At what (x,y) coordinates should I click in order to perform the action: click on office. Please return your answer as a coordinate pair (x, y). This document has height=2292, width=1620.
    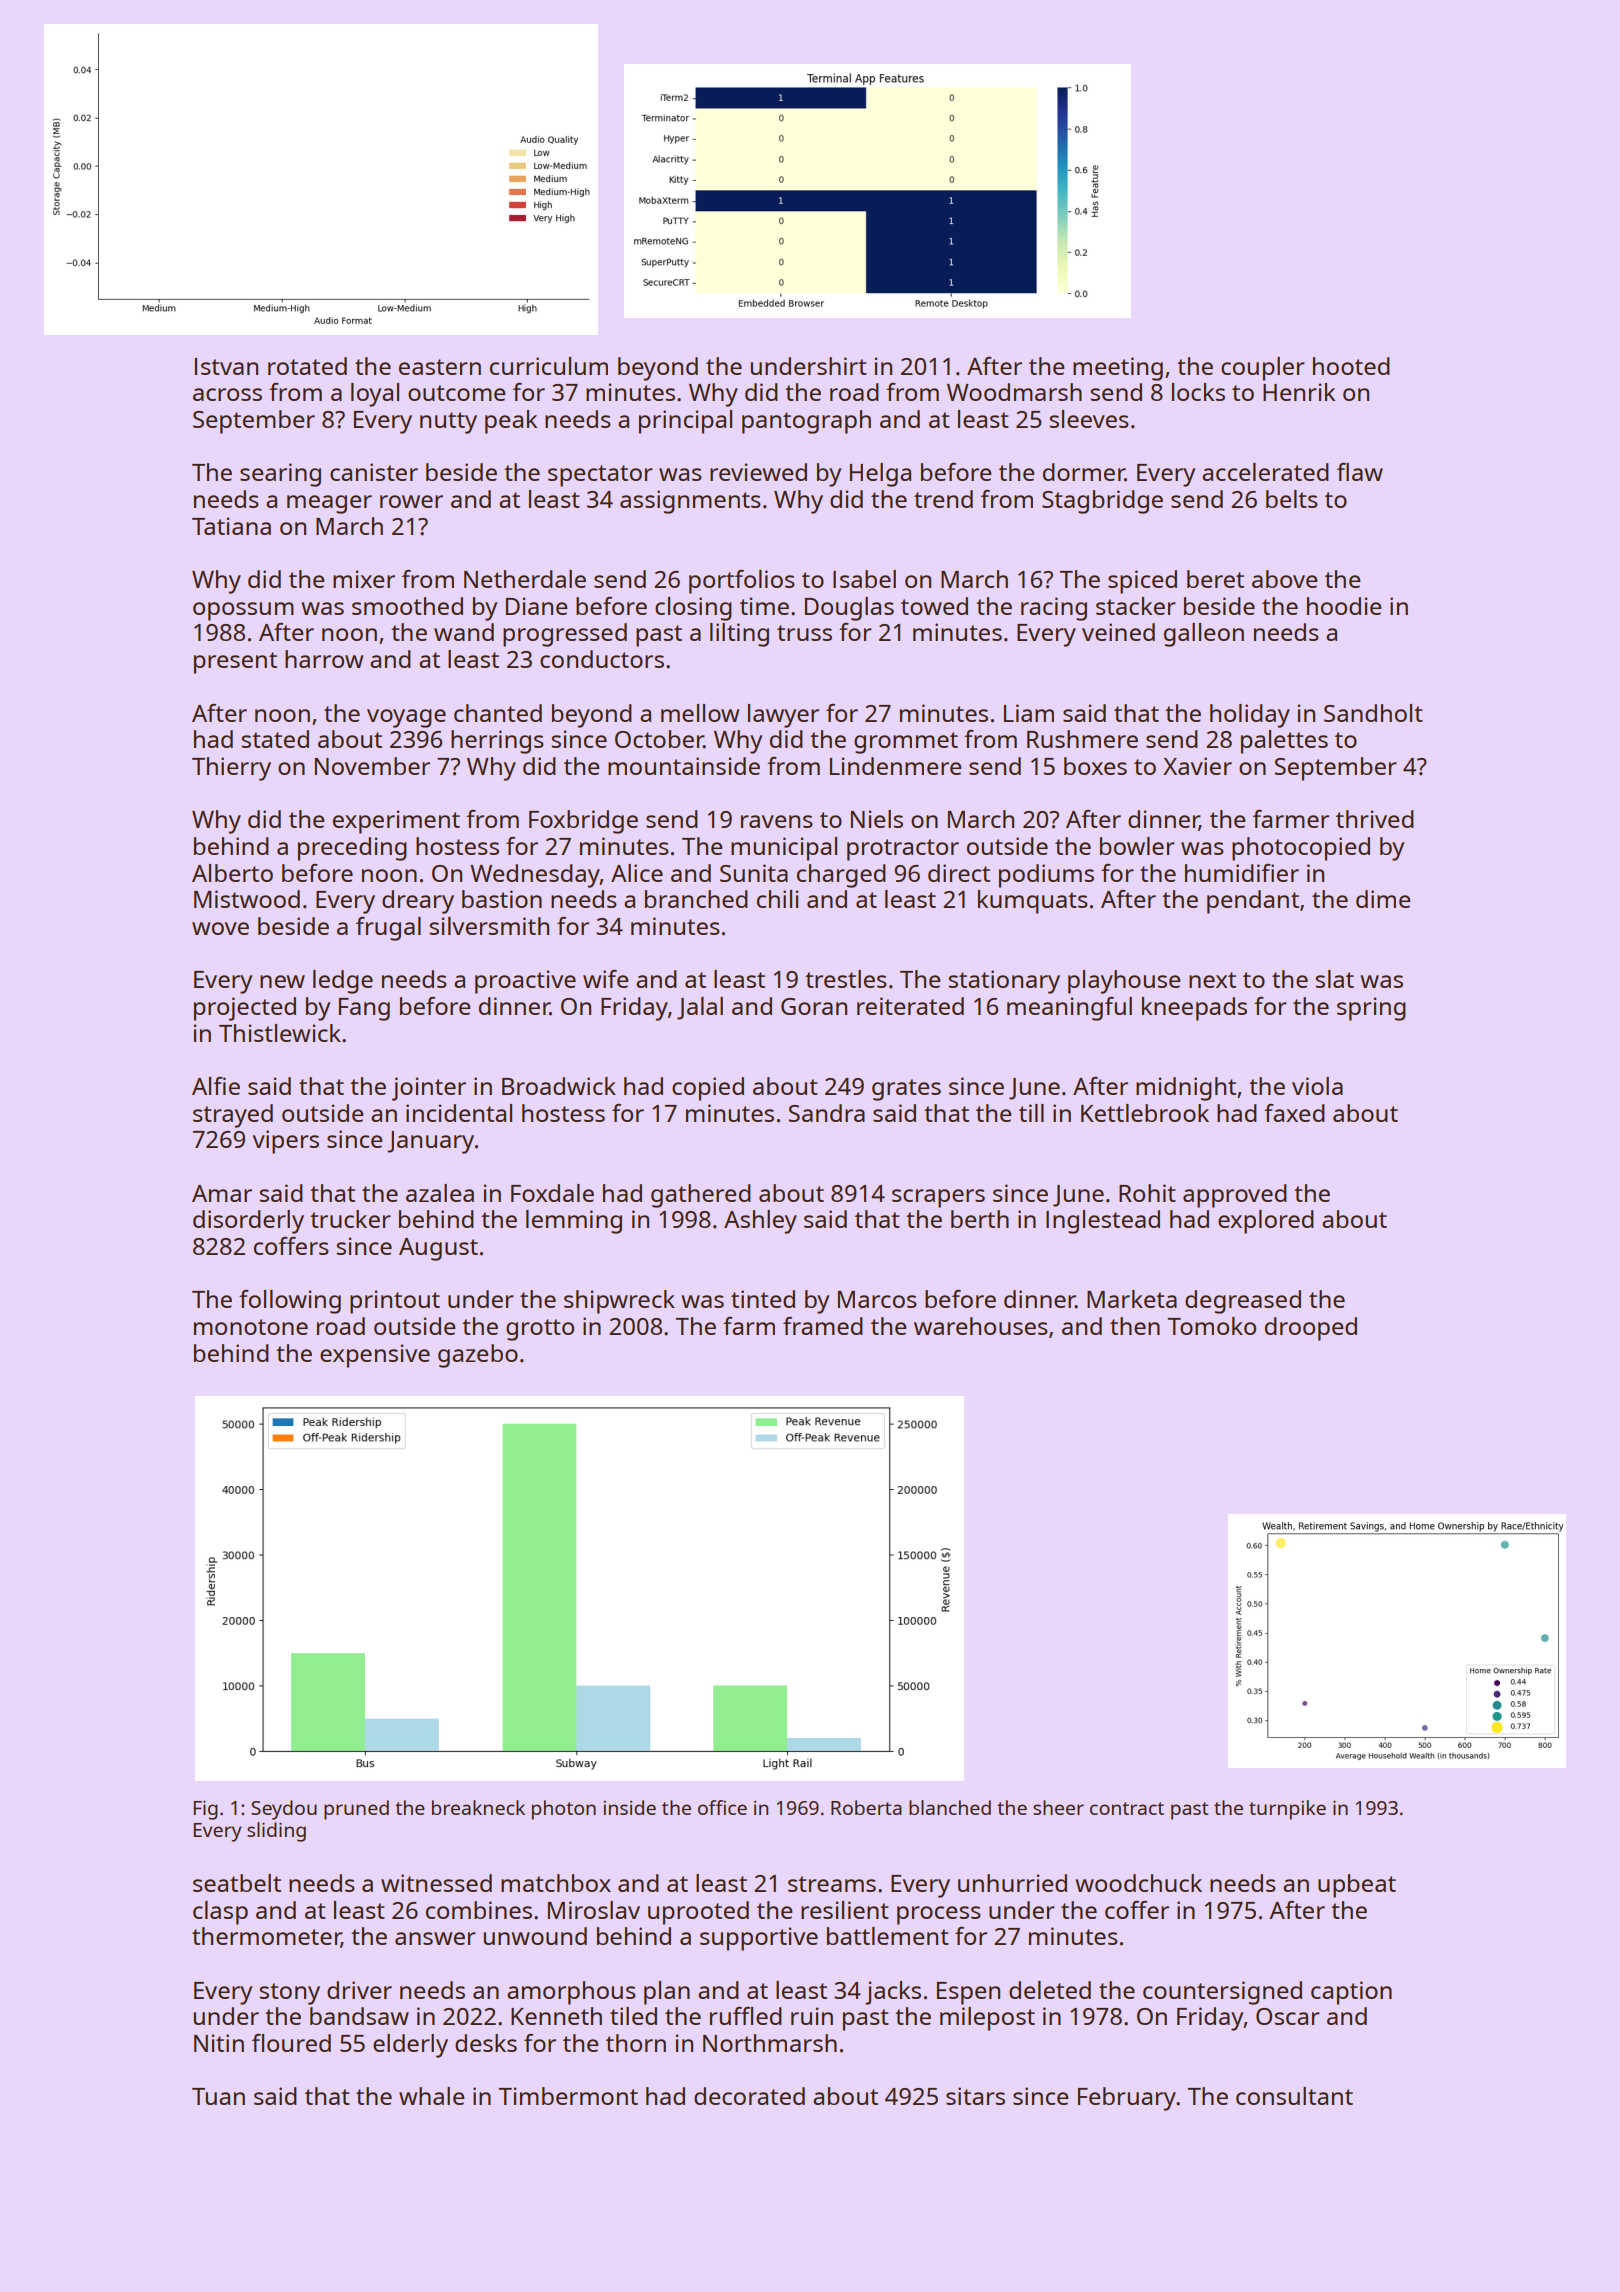
    Looking at the image, I should click on (722, 1807).
